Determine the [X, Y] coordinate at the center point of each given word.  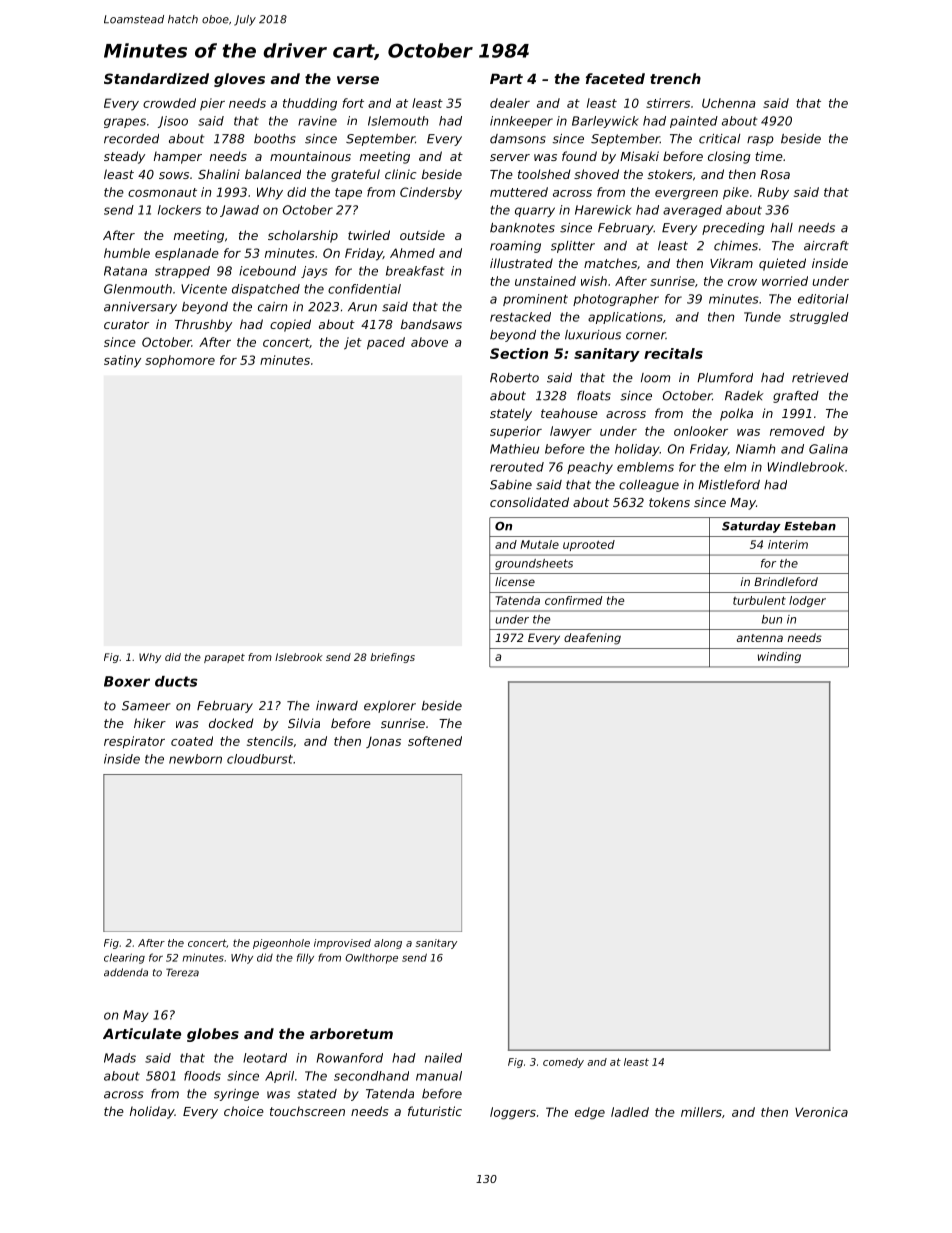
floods [202, 1076]
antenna [760, 638]
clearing [124, 958]
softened [435, 741]
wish [594, 281]
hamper [178, 157]
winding [779, 657]
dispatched [266, 290]
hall [782, 228]
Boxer [127, 681]
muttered [519, 192]
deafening [592, 639]
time [769, 156]
